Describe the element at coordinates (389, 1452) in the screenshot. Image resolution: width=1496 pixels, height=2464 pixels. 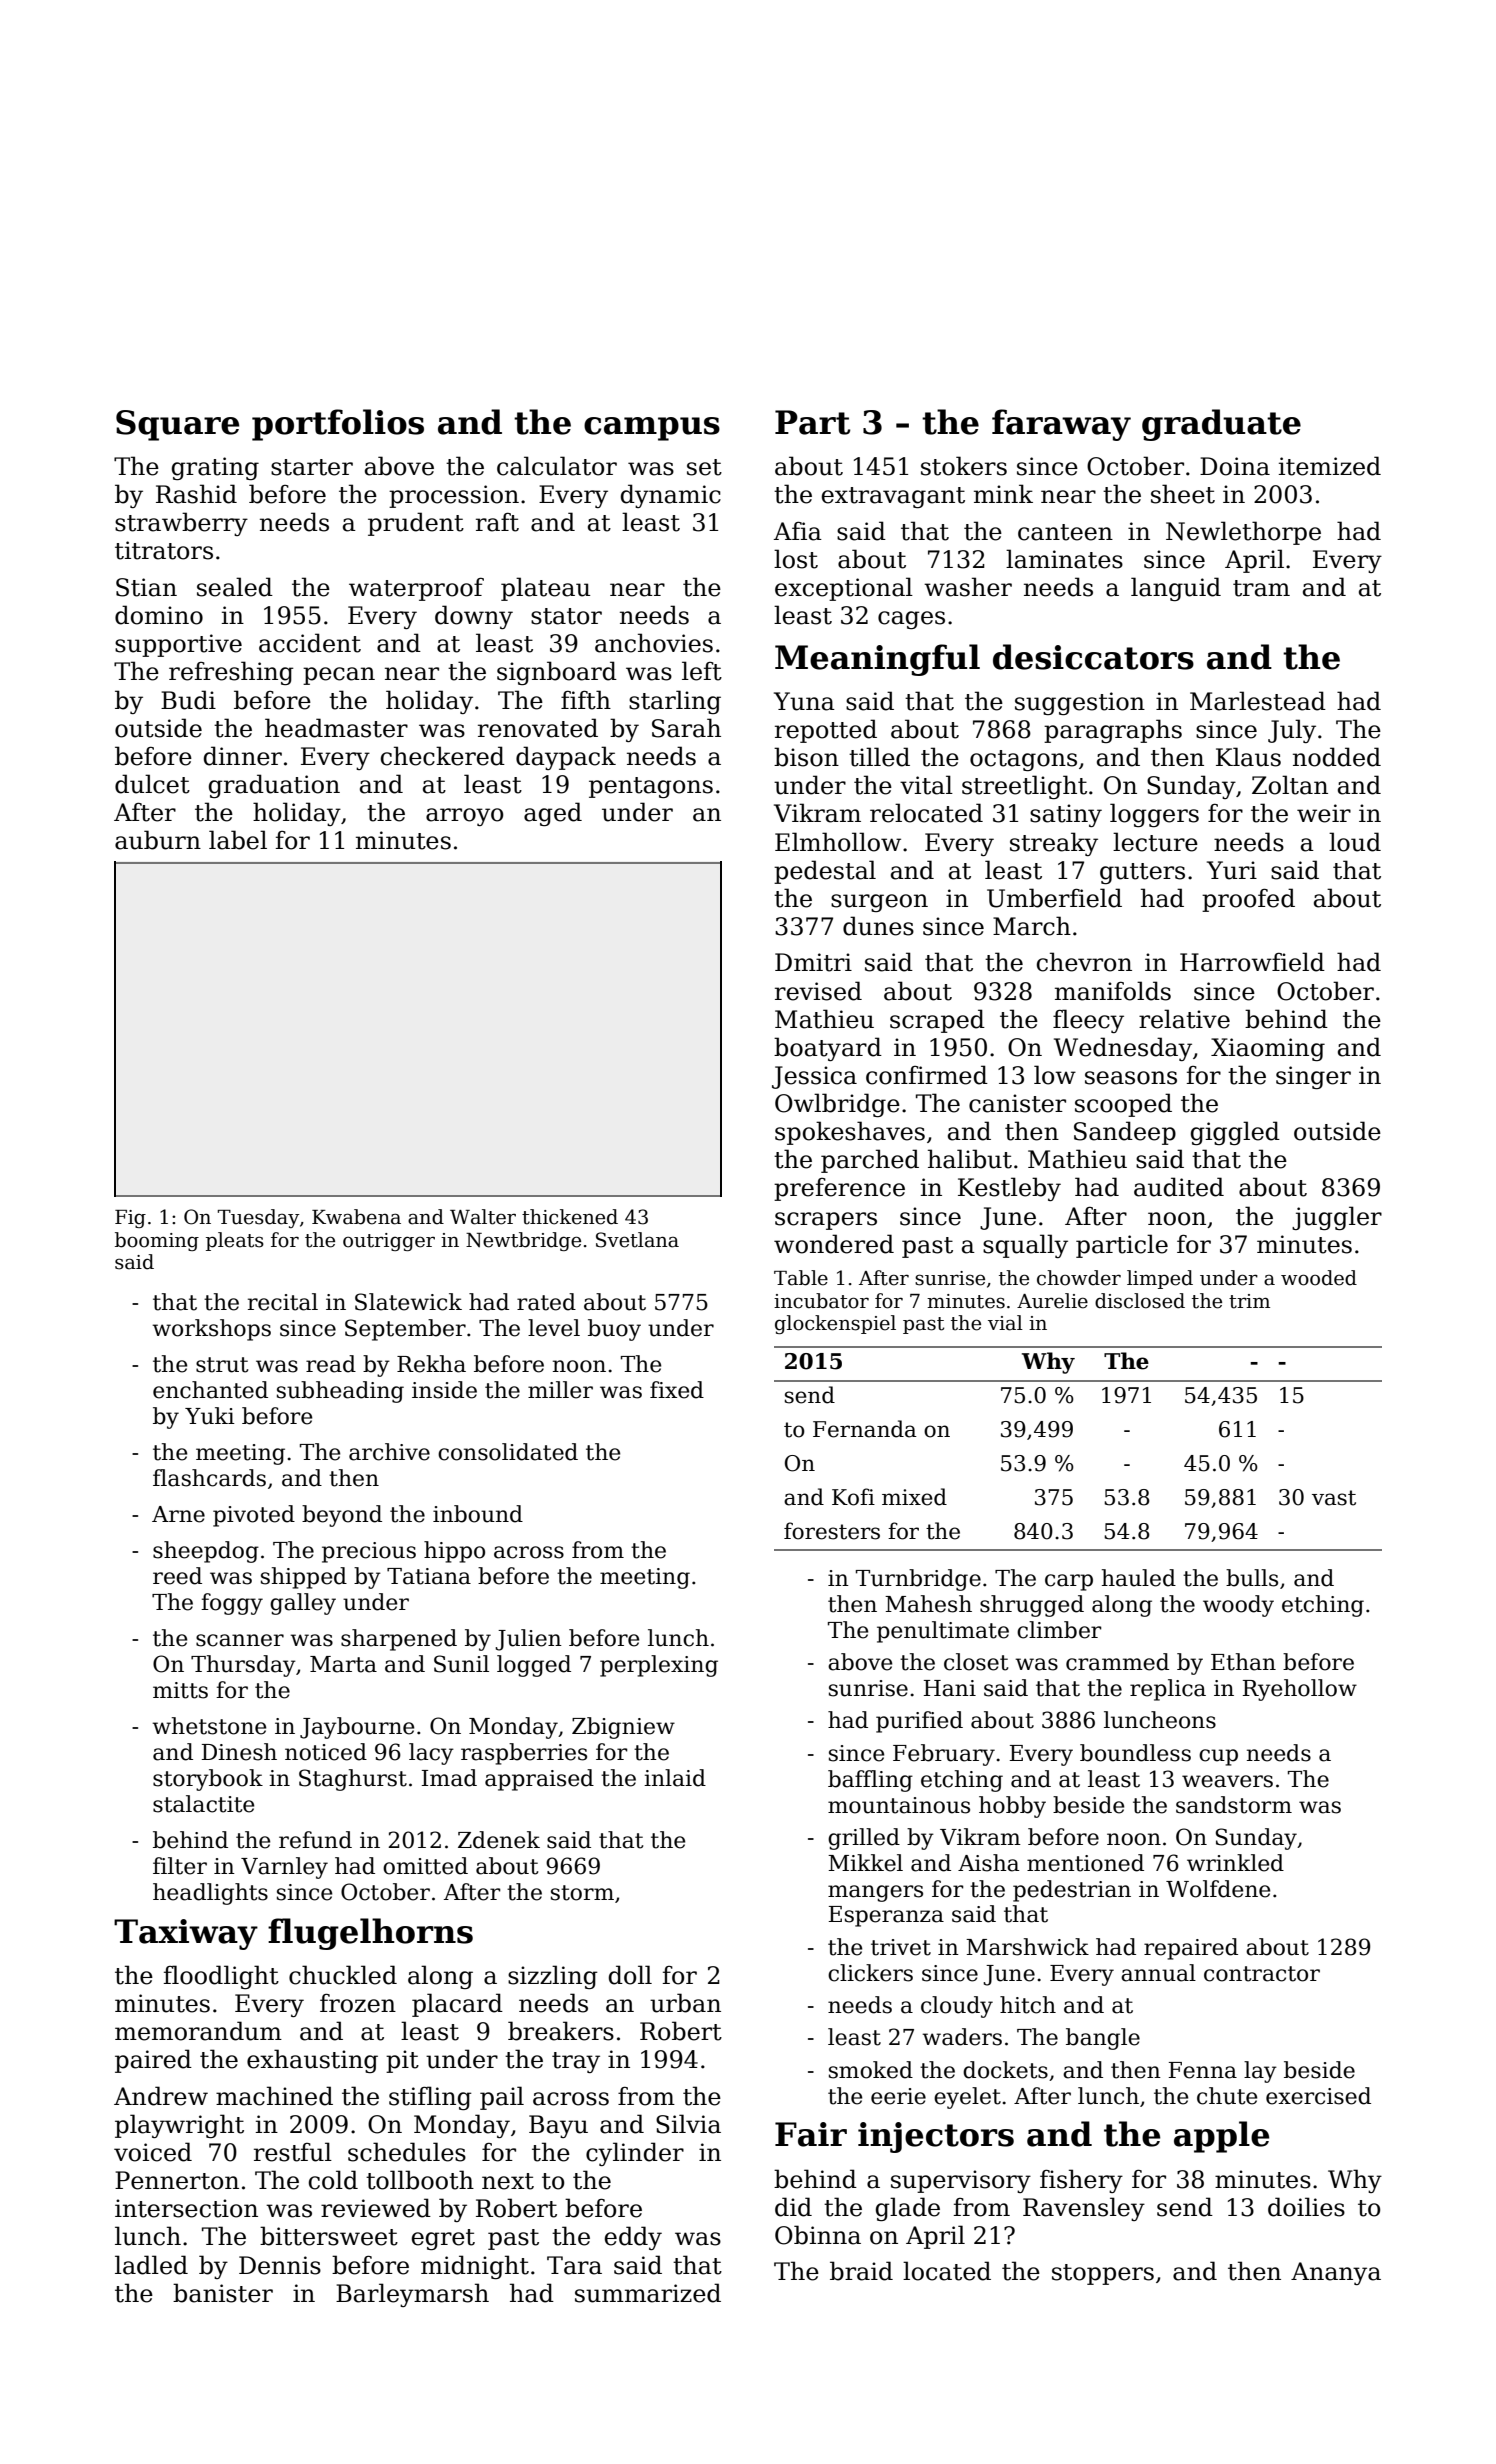
I see `archive` at that location.
